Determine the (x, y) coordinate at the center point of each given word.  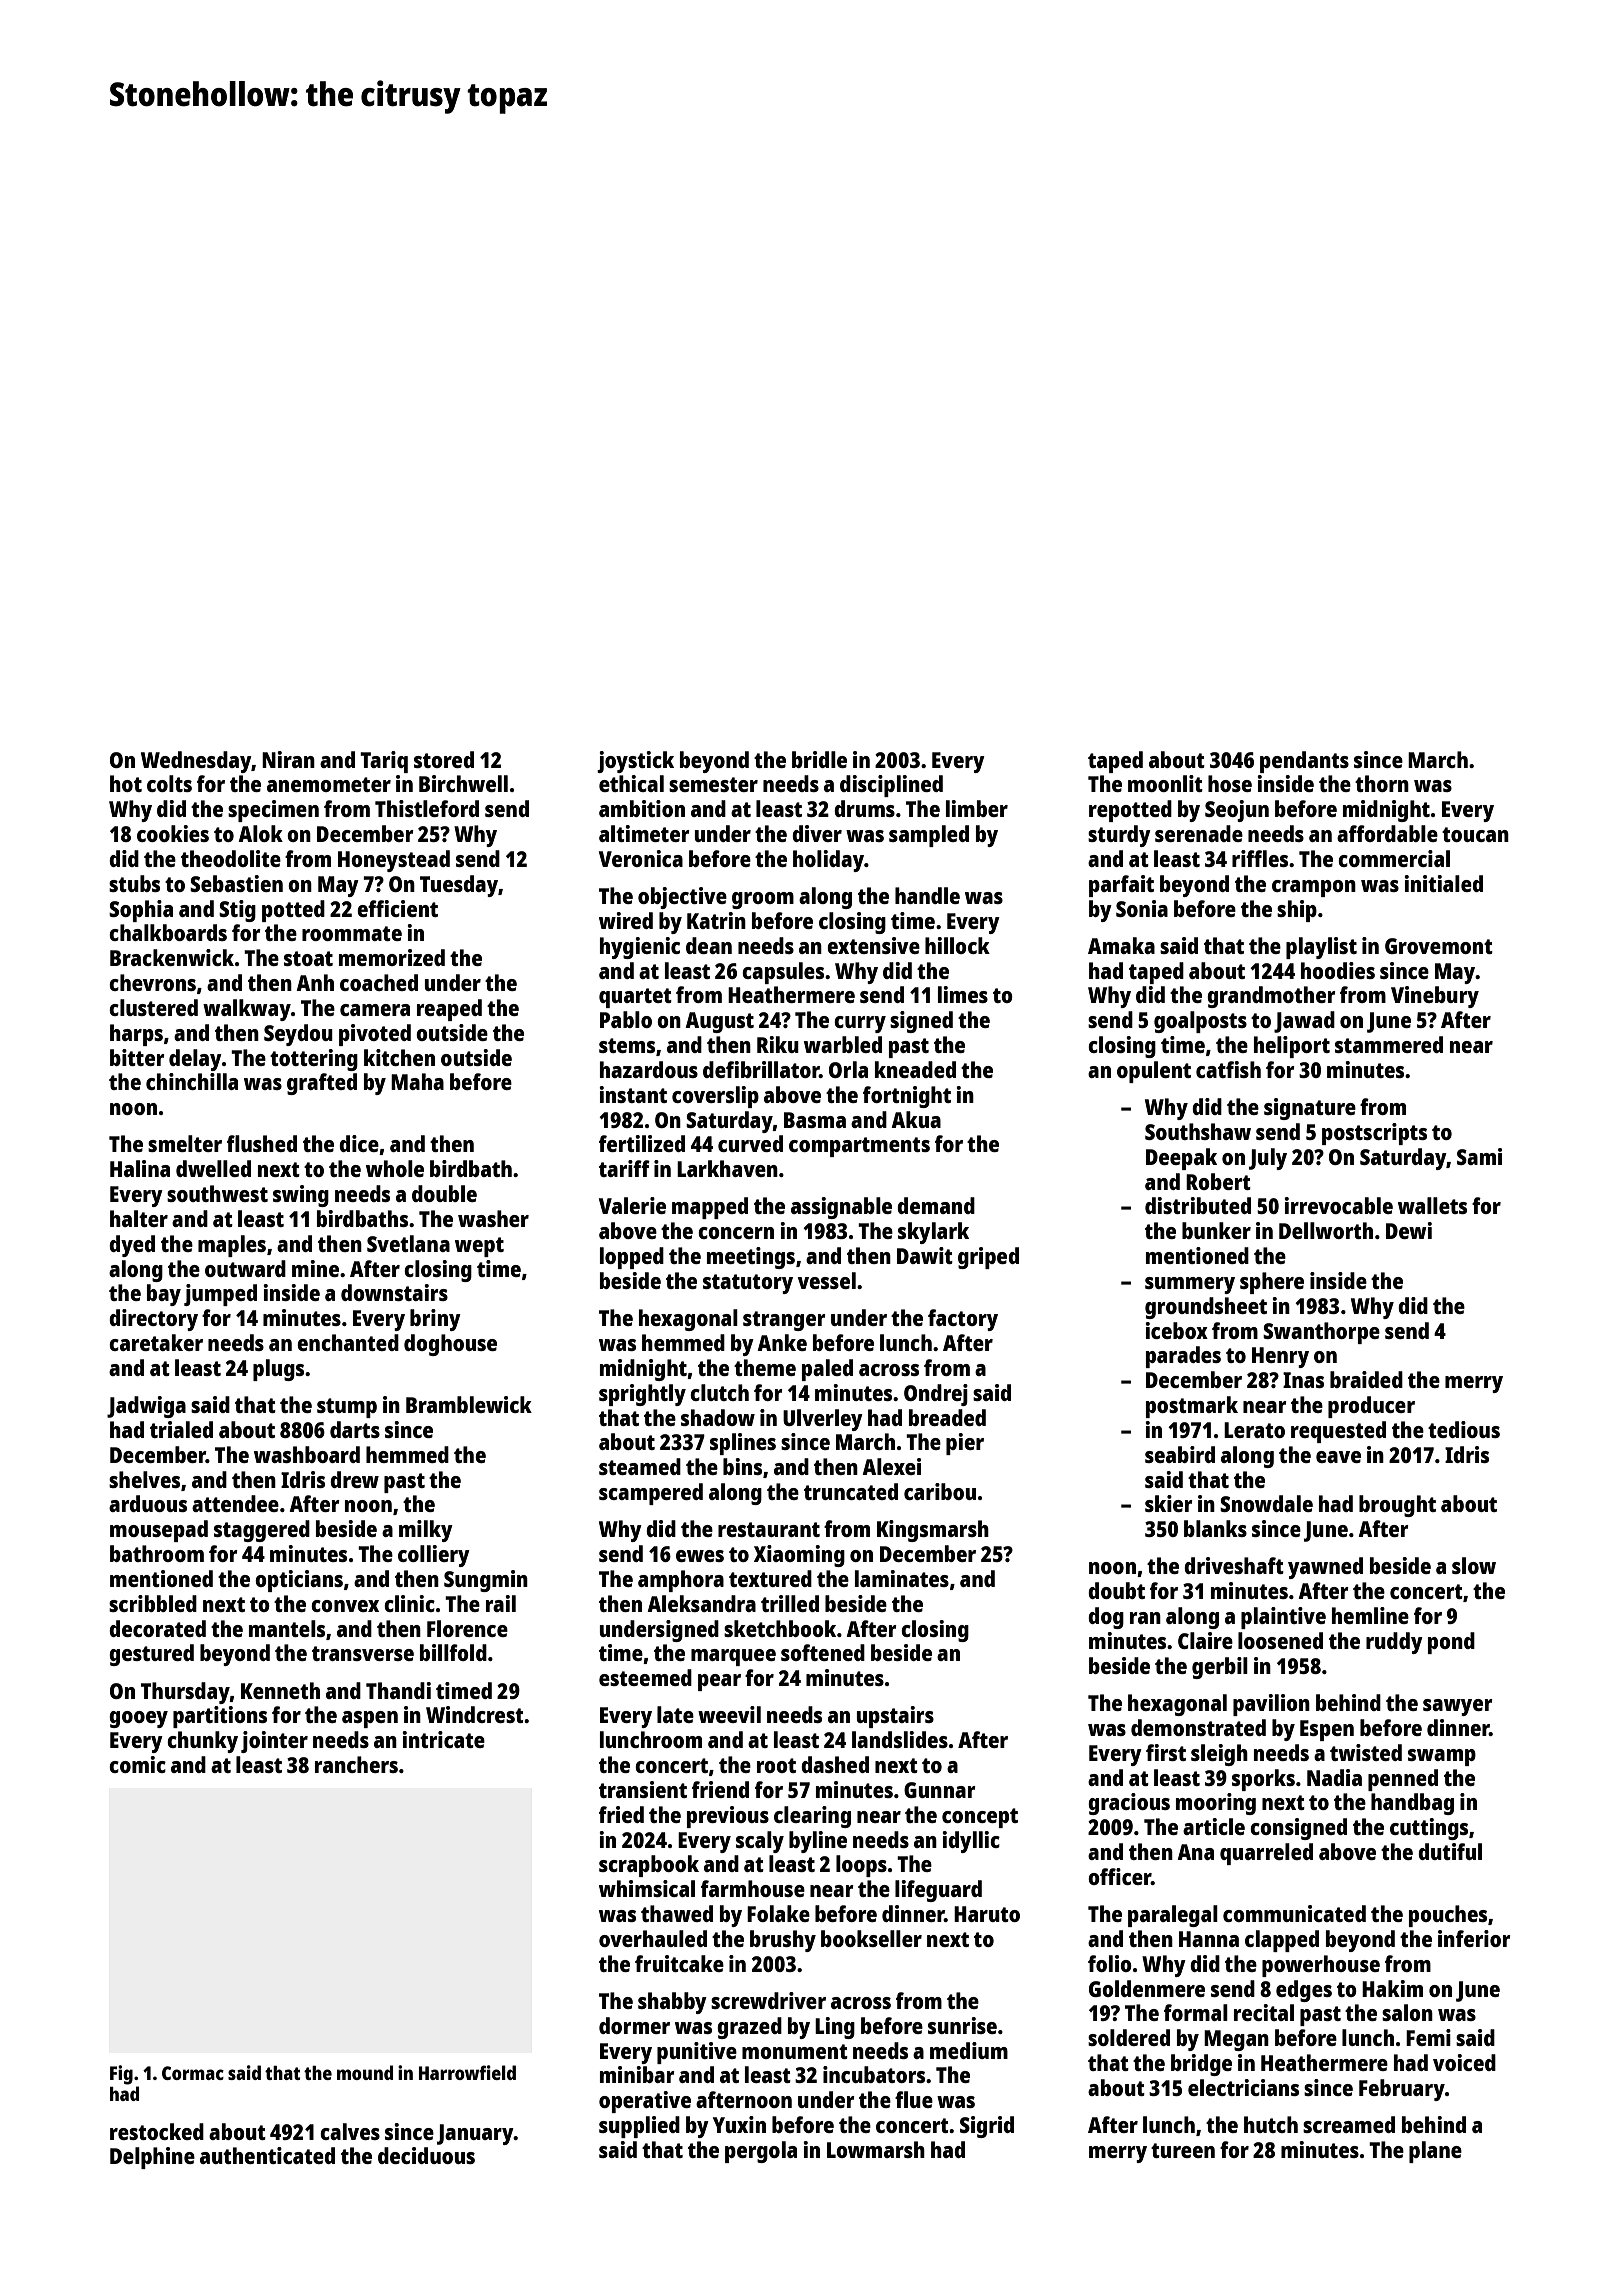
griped (988, 1258)
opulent (1154, 1072)
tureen (1183, 2150)
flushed (262, 1143)
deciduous (426, 2155)
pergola (761, 2152)
